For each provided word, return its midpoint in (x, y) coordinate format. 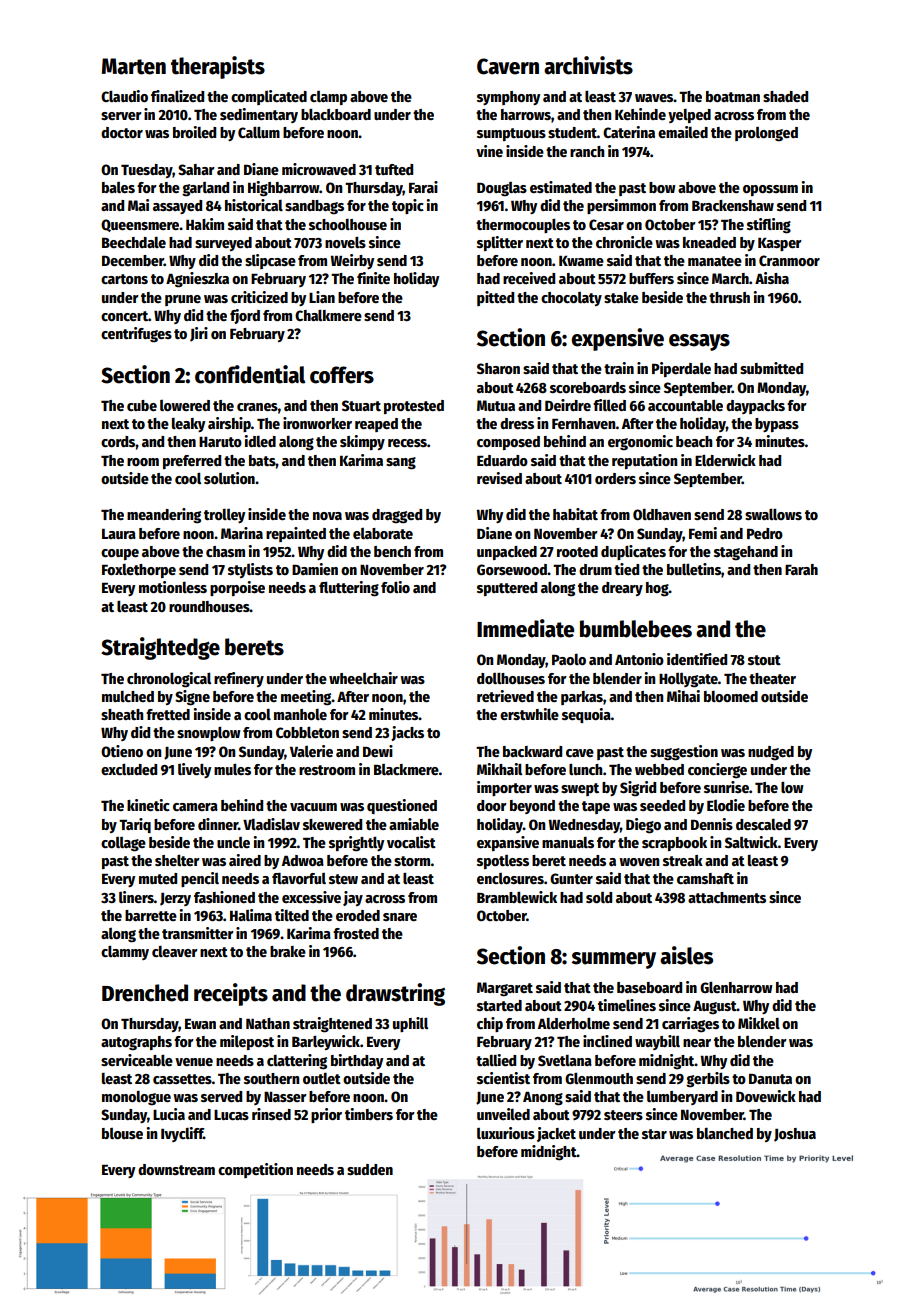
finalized (177, 96)
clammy (125, 953)
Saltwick (751, 842)
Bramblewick (517, 897)
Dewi (378, 751)
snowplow (209, 734)
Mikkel (759, 1023)
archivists (588, 65)
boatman (733, 96)
